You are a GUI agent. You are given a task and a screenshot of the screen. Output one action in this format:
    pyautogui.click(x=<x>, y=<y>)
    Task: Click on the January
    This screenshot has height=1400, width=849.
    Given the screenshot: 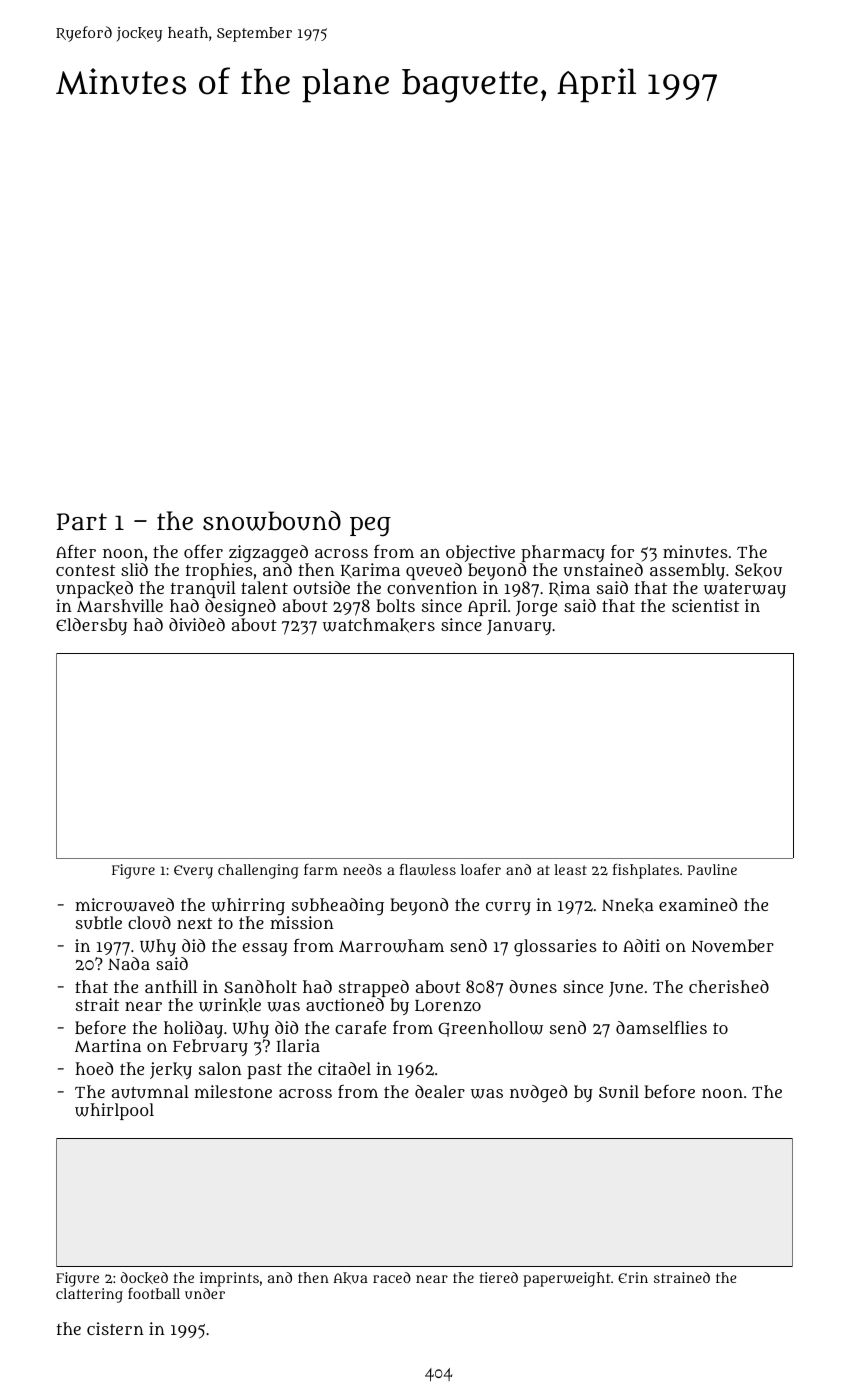 What is the action you would take?
    pyautogui.click(x=519, y=627)
